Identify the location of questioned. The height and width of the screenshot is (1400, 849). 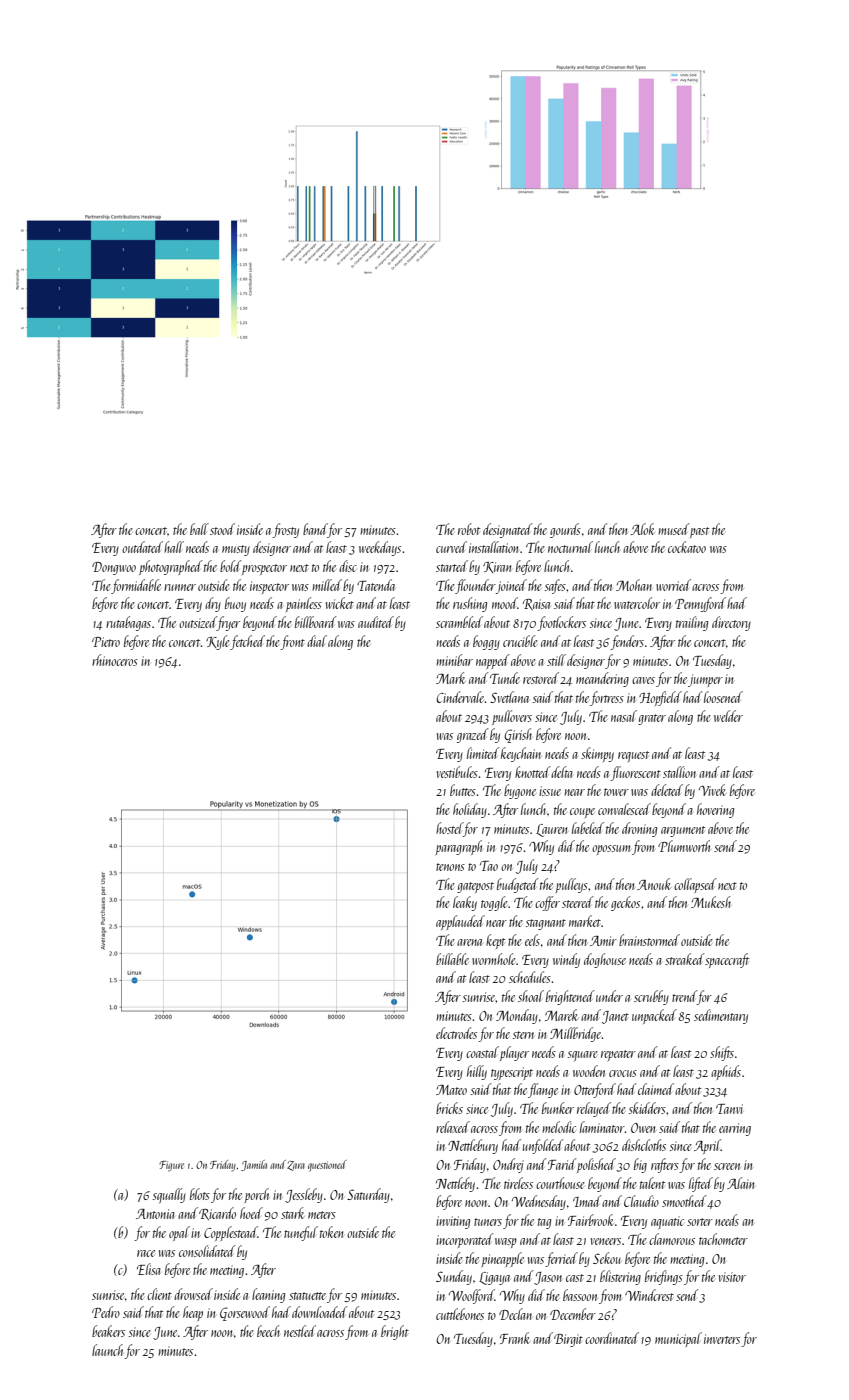
(327, 1166).
